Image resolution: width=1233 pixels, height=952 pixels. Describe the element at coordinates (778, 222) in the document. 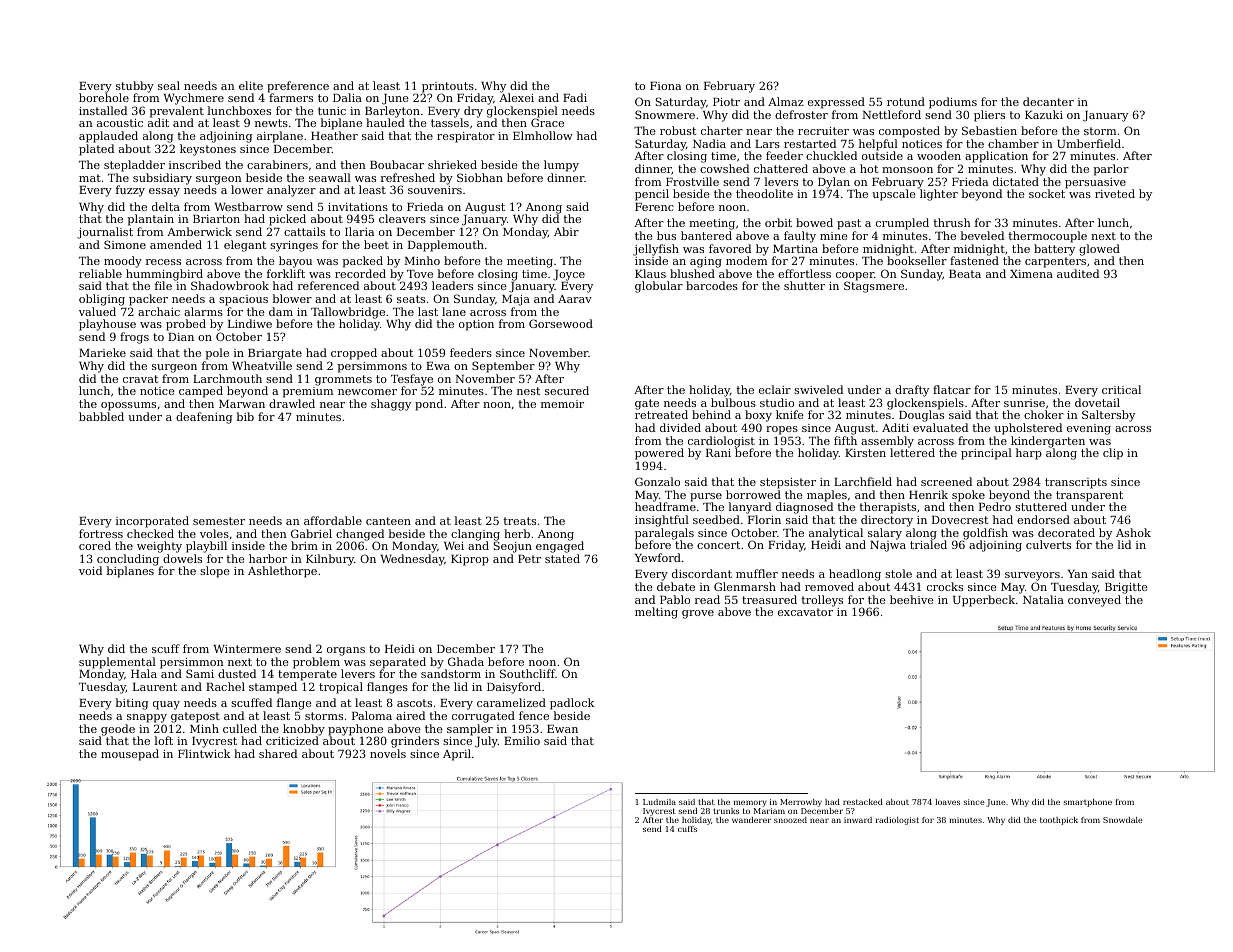

I see `orbit` at that location.
